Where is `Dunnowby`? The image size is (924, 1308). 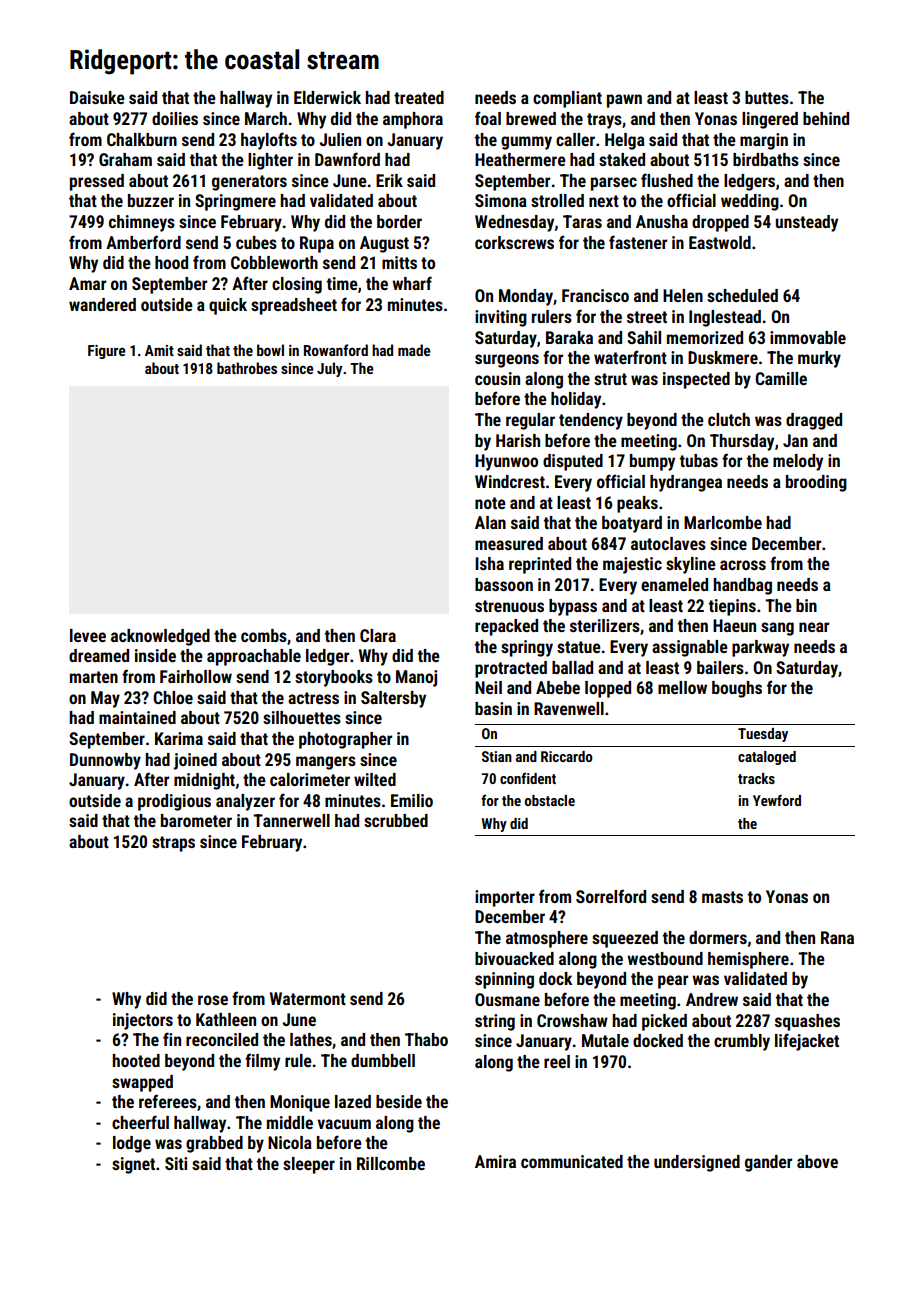 Dunnowby is located at coordinates (105, 761).
